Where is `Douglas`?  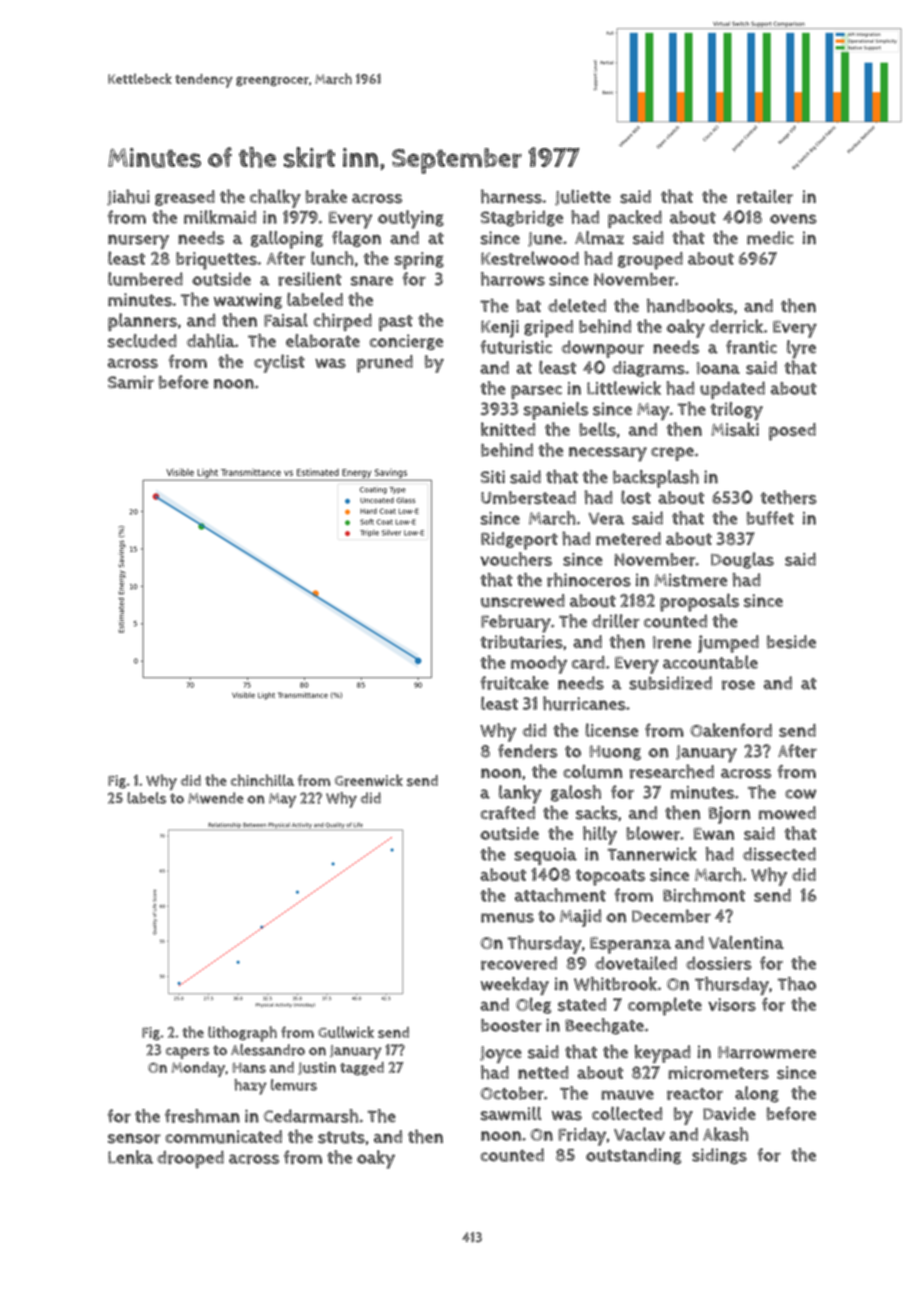
Douglas is located at coordinates (742, 560).
